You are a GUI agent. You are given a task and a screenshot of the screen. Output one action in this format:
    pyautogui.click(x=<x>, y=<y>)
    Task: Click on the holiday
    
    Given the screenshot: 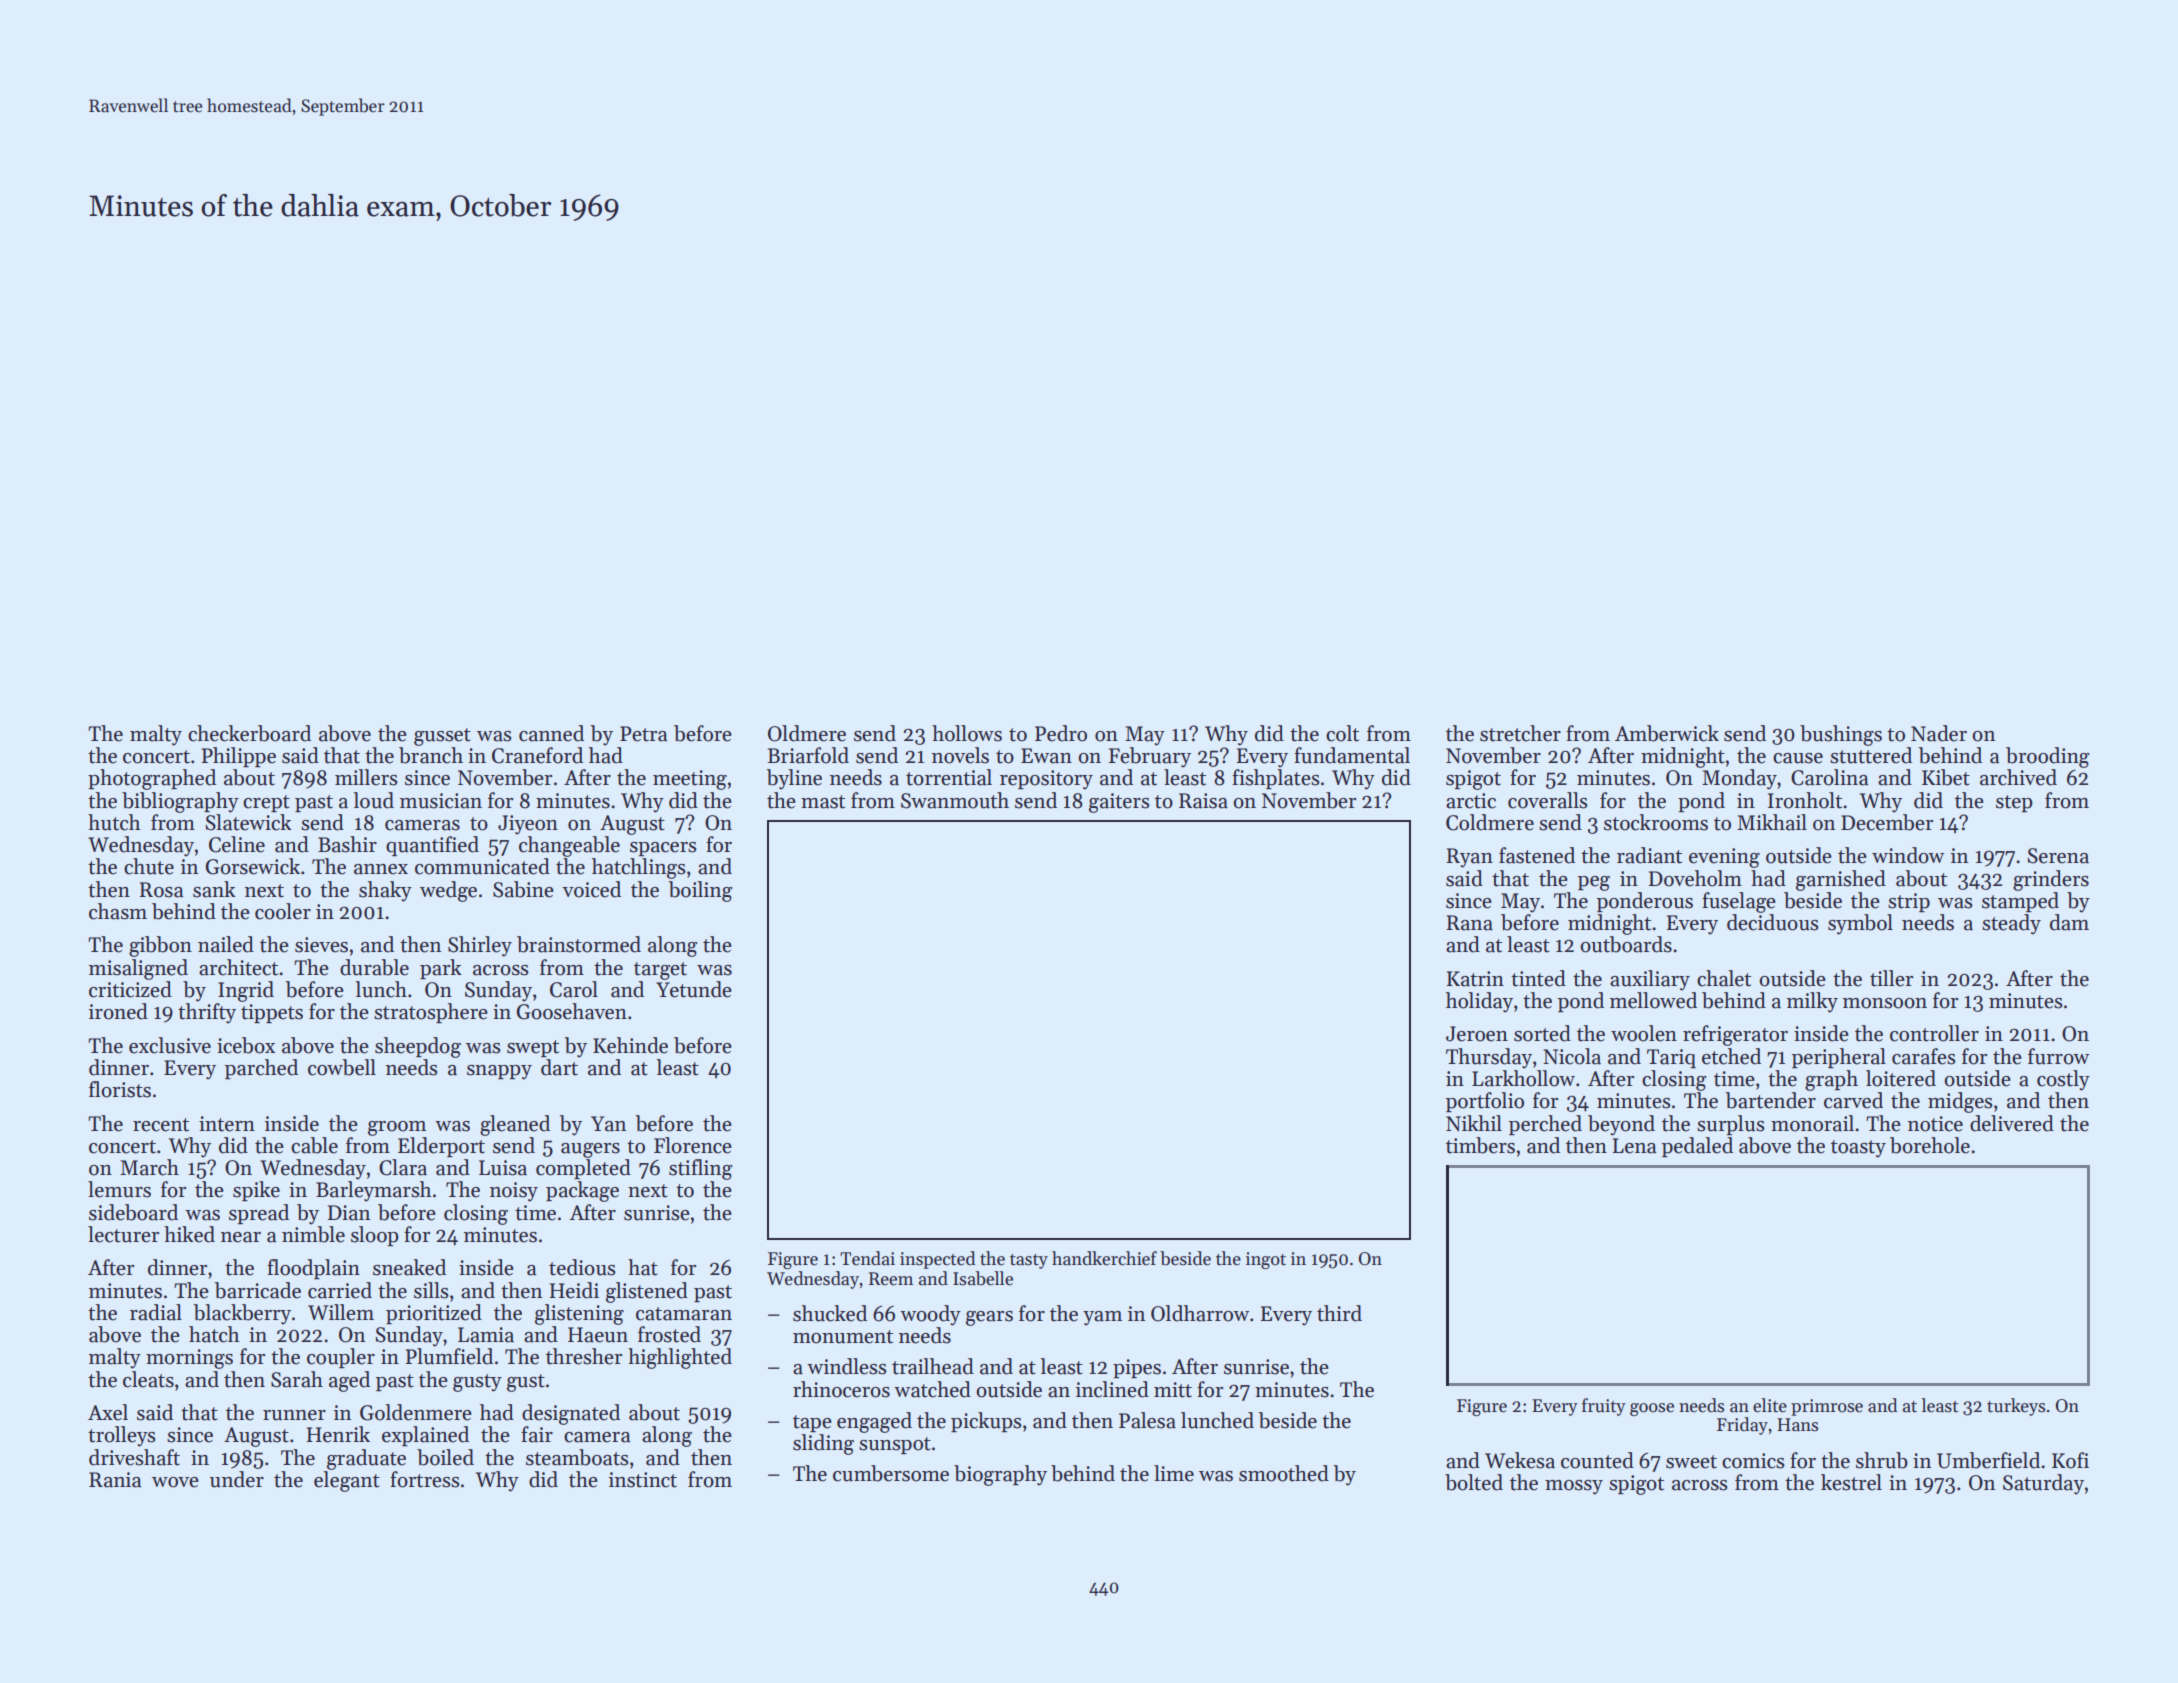 What is the action you would take?
    pyautogui.click(x=1479, y=1002)
